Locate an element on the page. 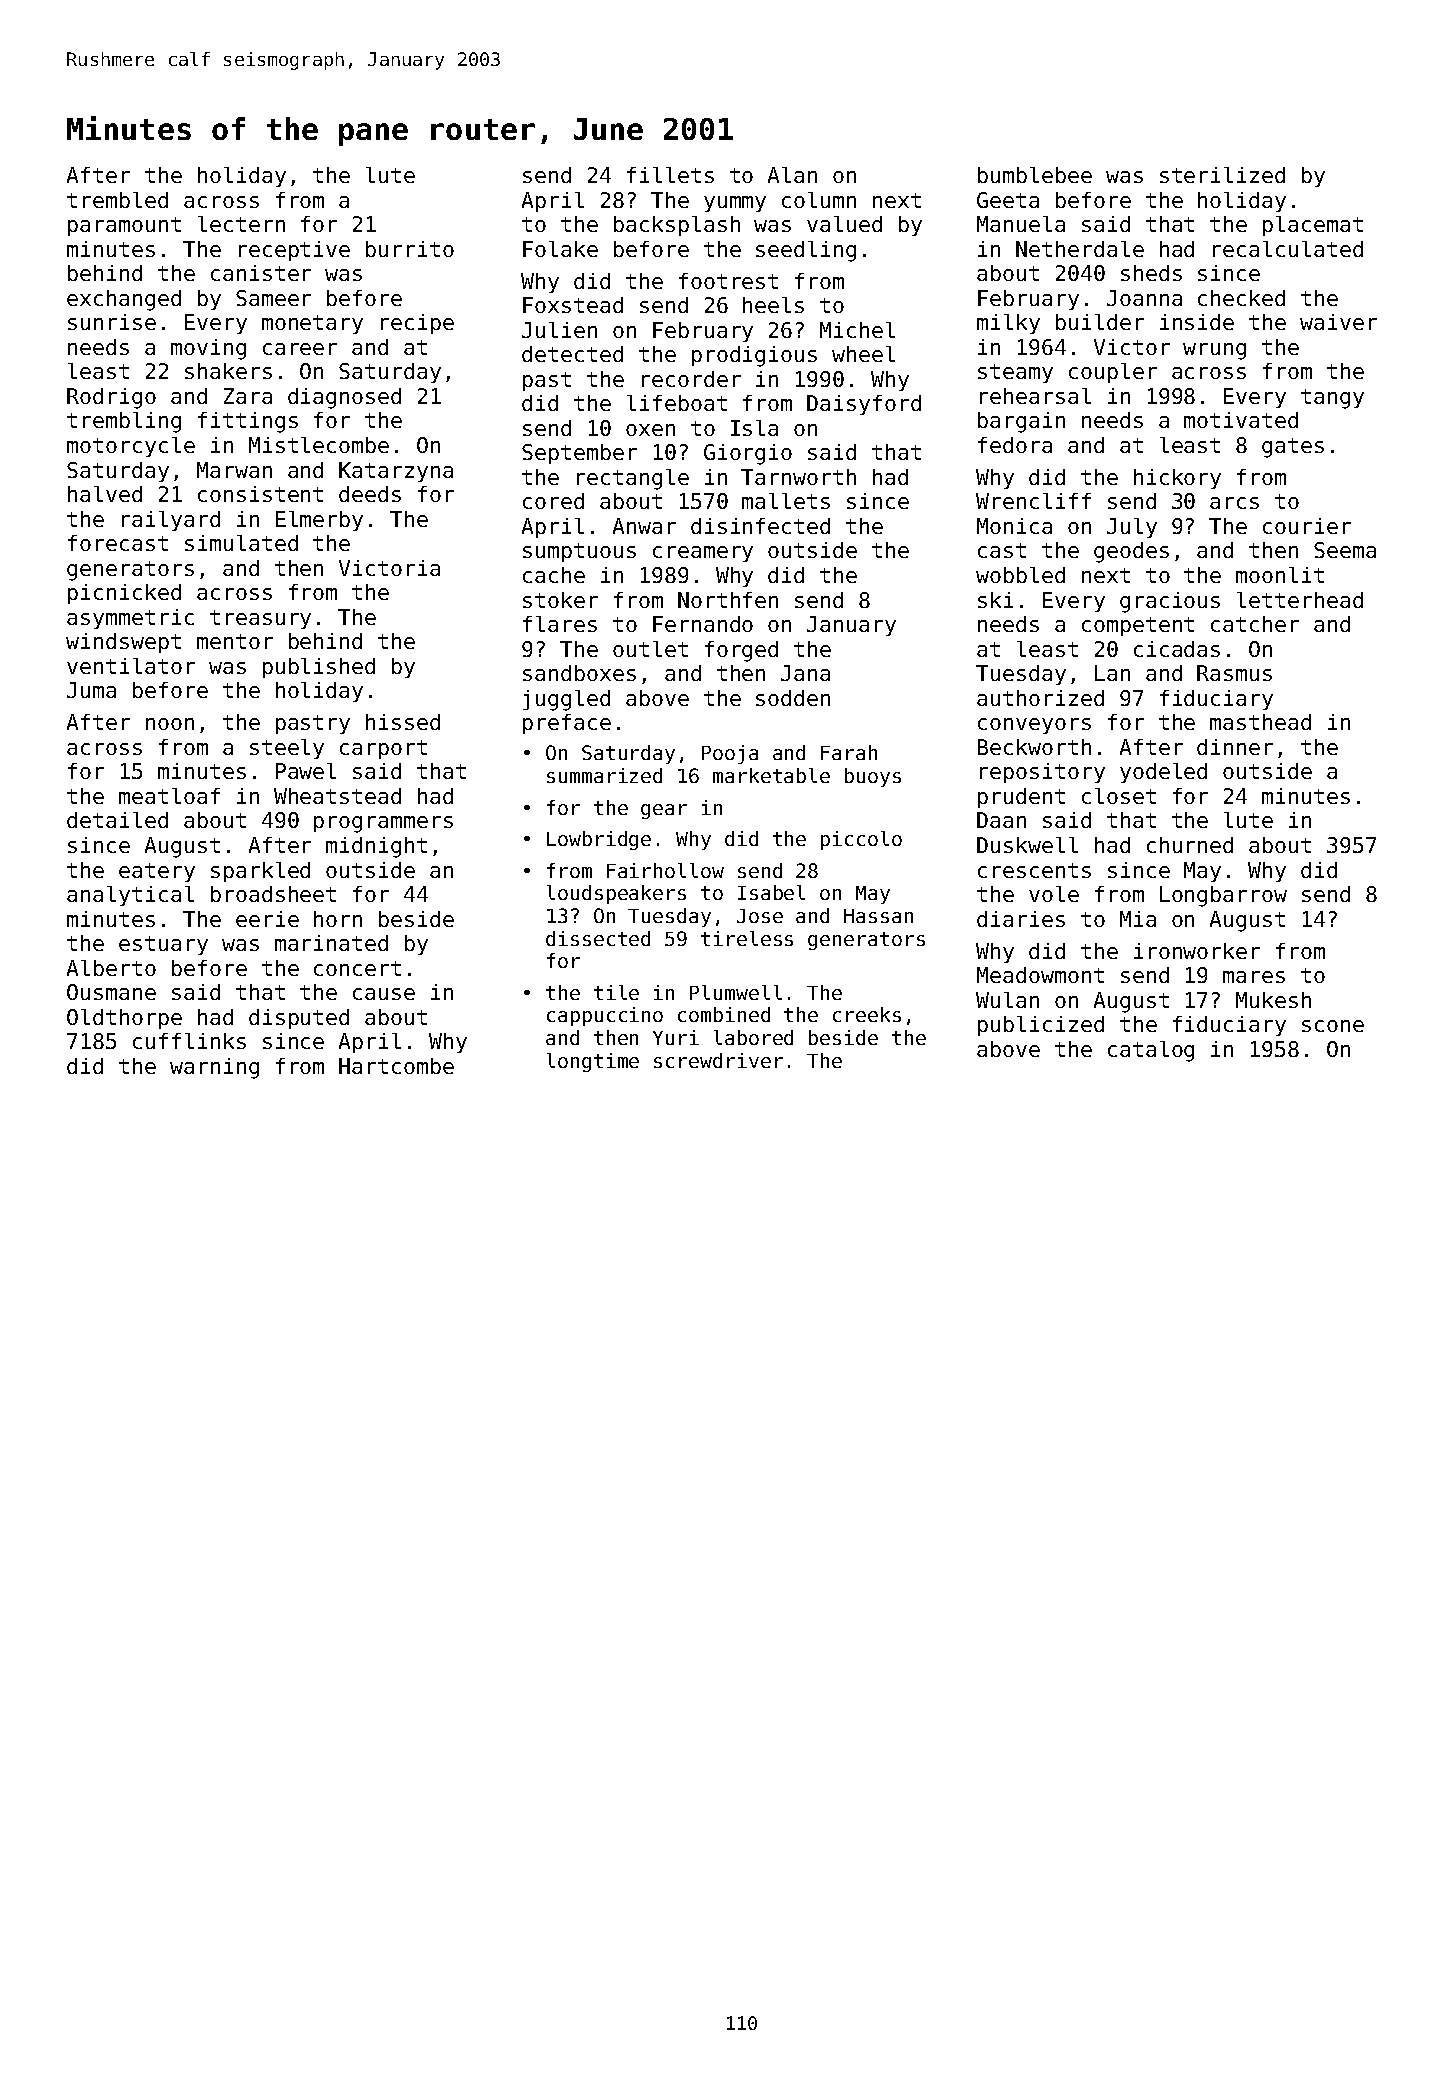 The height and width of the page is (2100, 1450). sterilized is located at coordinates (1222, 175).
